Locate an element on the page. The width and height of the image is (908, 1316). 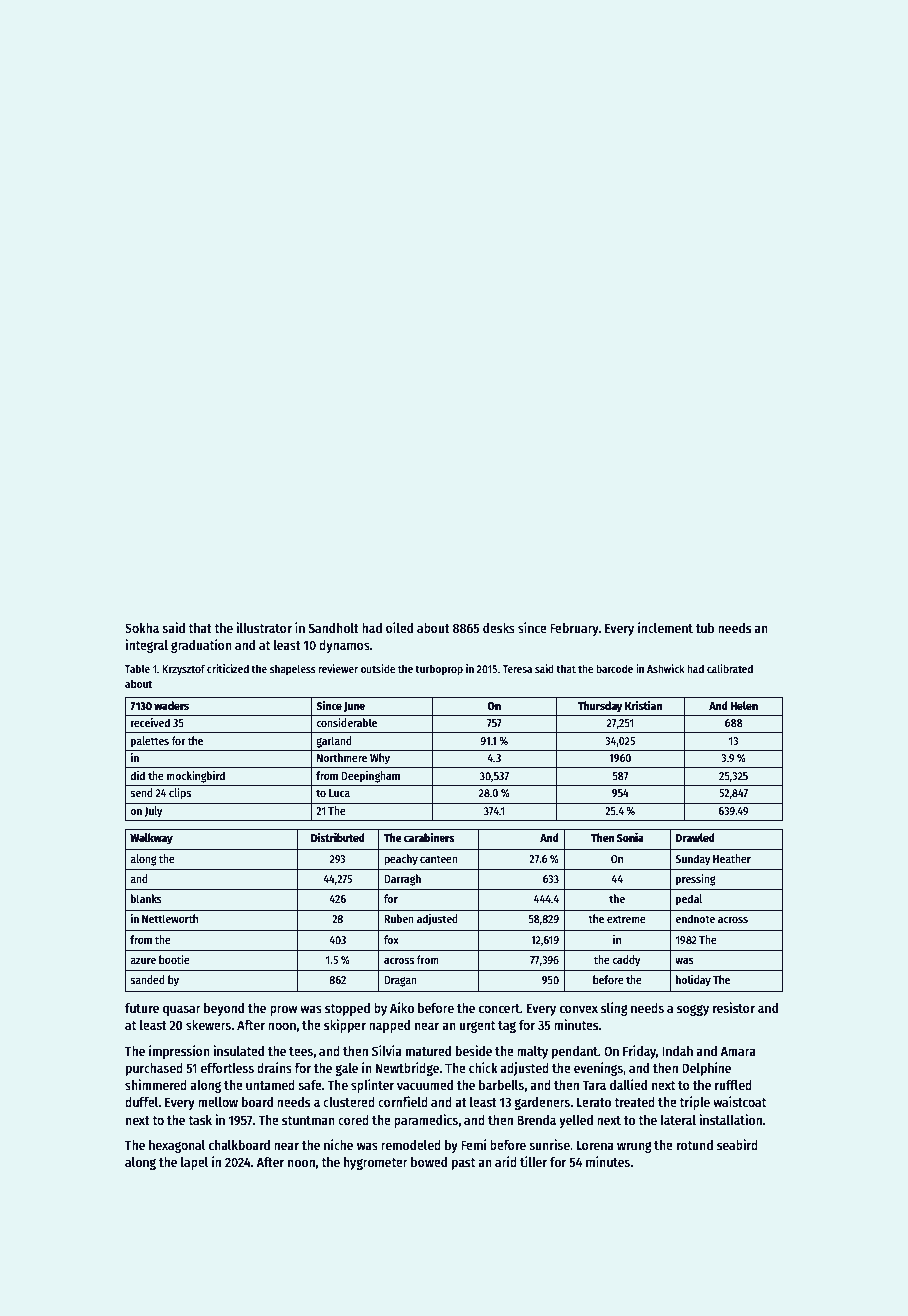
lapel is located at coordinates (194, 1163).
